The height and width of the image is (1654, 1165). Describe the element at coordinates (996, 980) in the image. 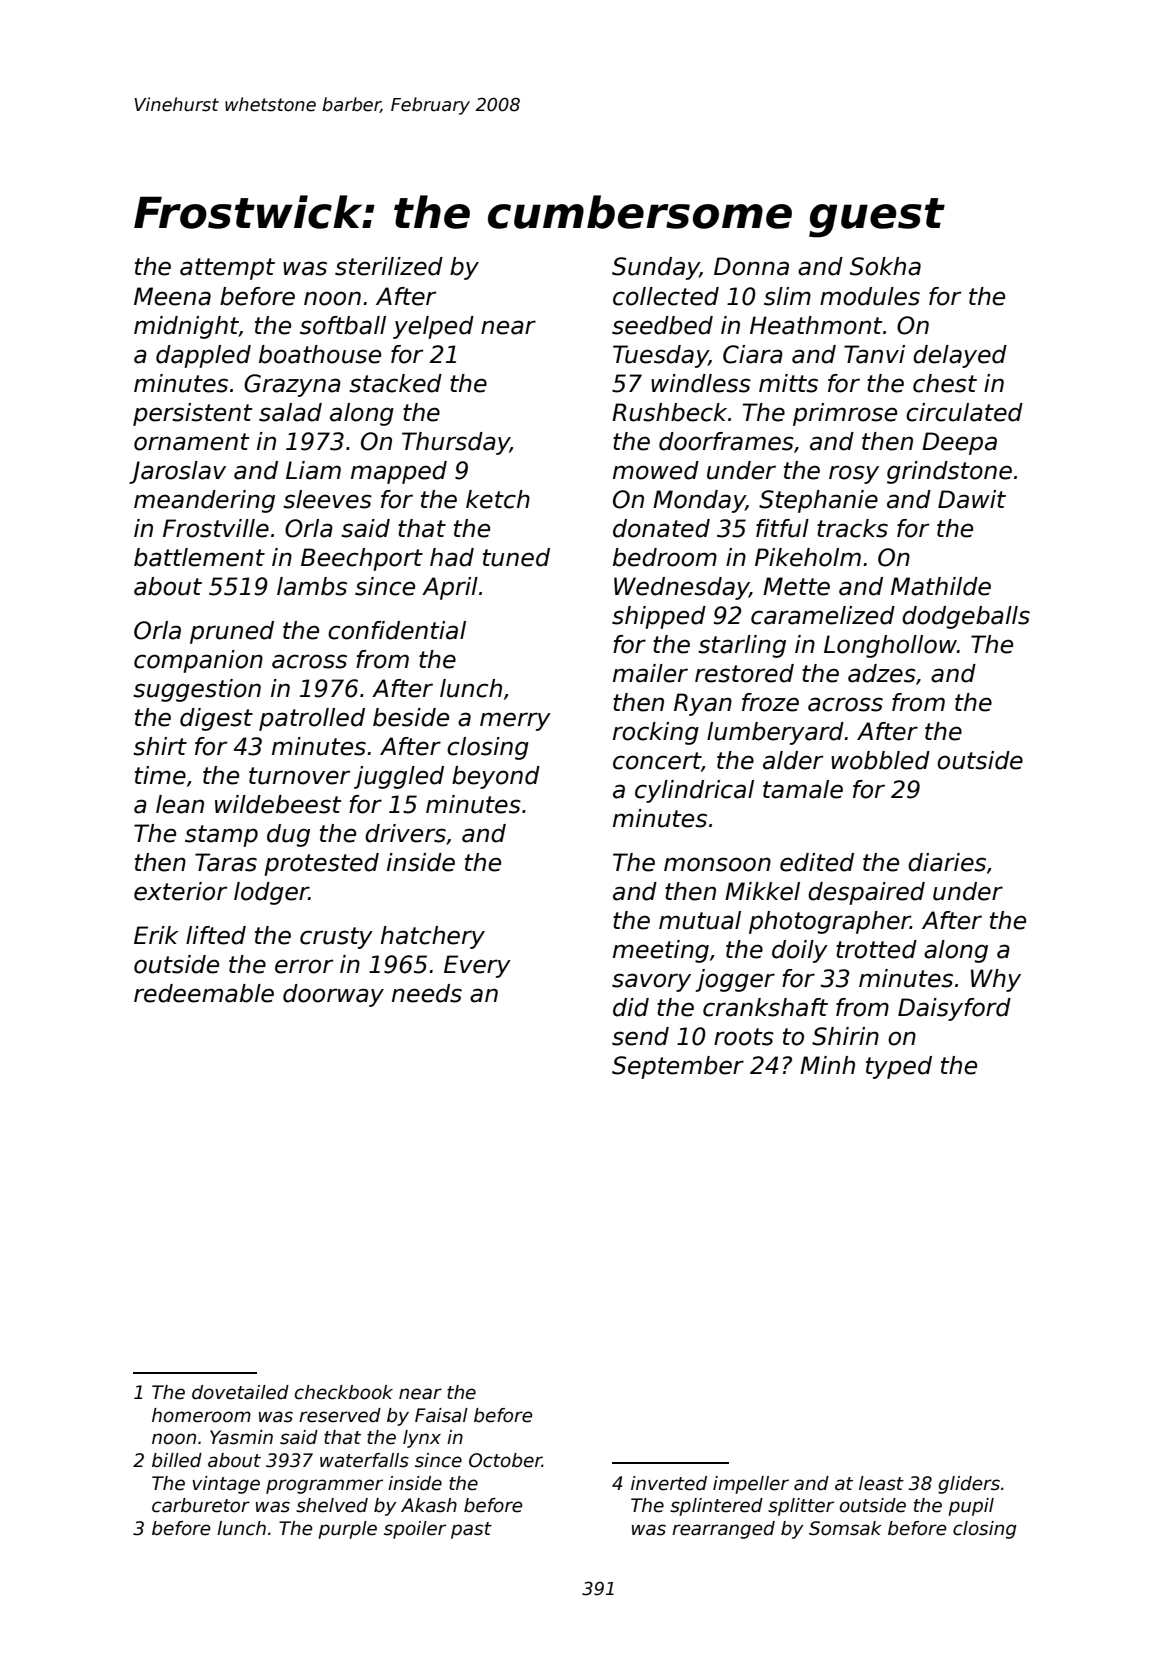

I see `Why` at that location.
